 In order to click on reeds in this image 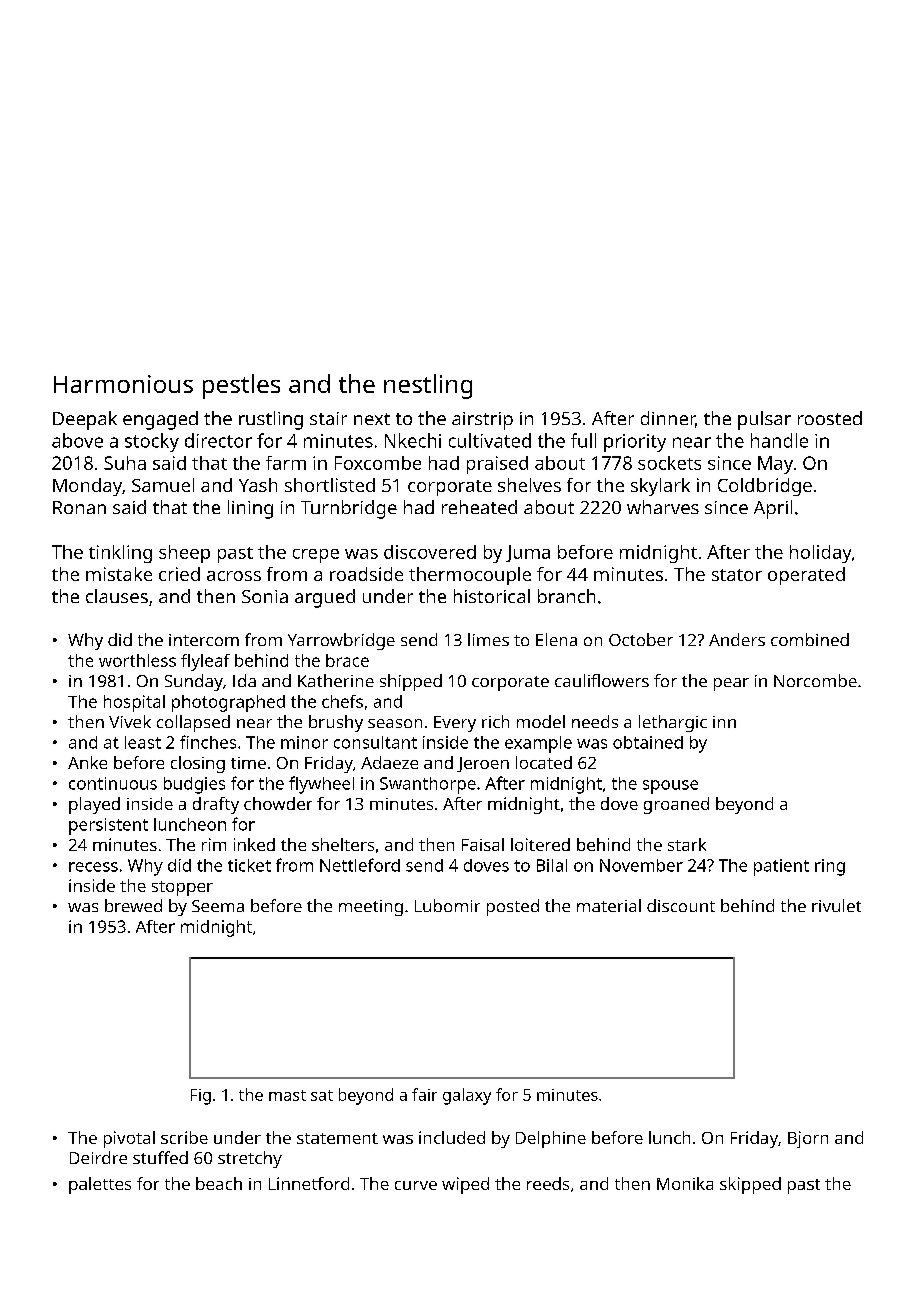, I will do `click(548, 1183)`.
